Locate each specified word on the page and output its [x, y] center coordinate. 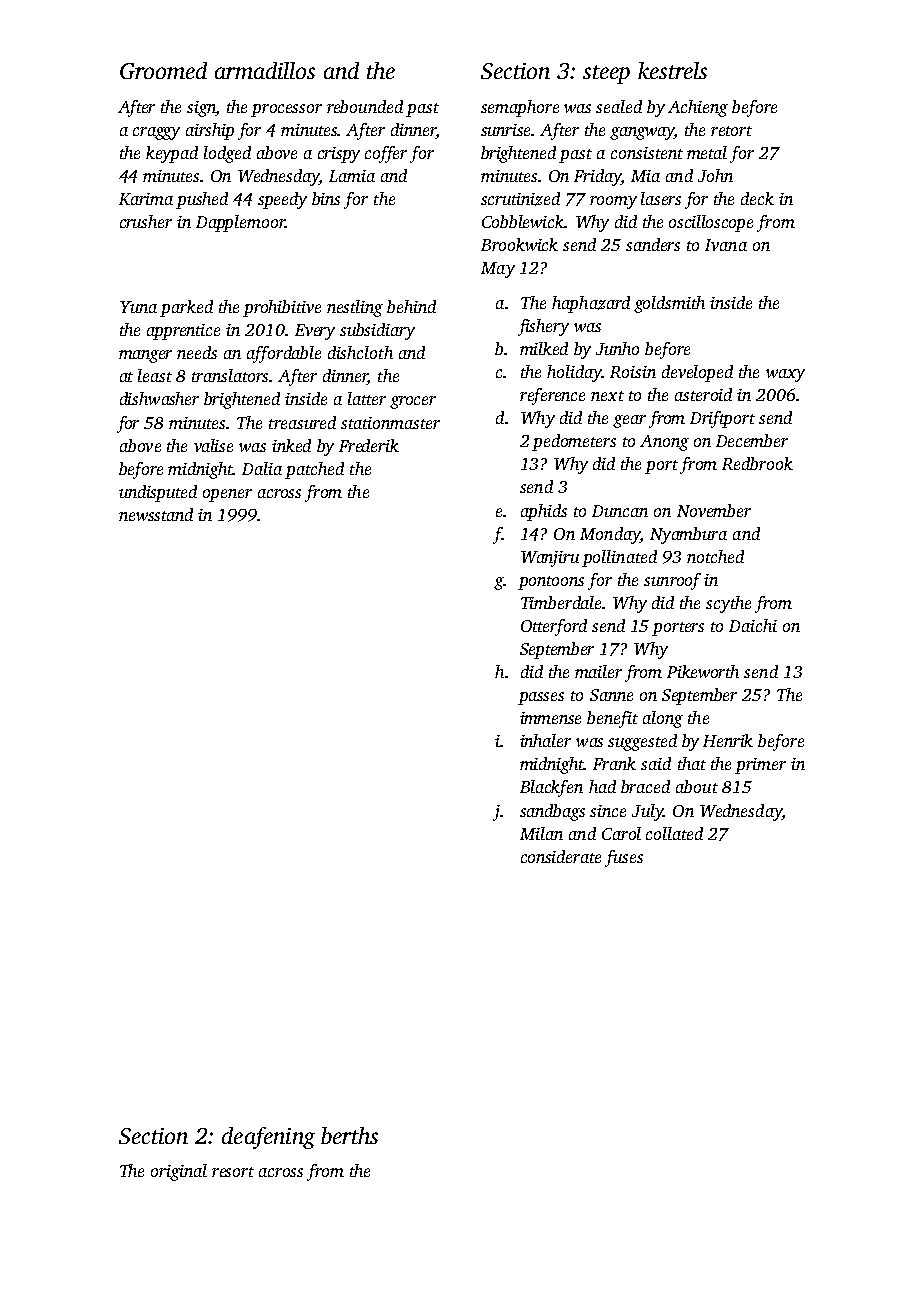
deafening [268, 1138]
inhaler [545, 740]
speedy [282, 200]
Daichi [753, 625]
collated [674, 833]
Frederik [369, 445]
